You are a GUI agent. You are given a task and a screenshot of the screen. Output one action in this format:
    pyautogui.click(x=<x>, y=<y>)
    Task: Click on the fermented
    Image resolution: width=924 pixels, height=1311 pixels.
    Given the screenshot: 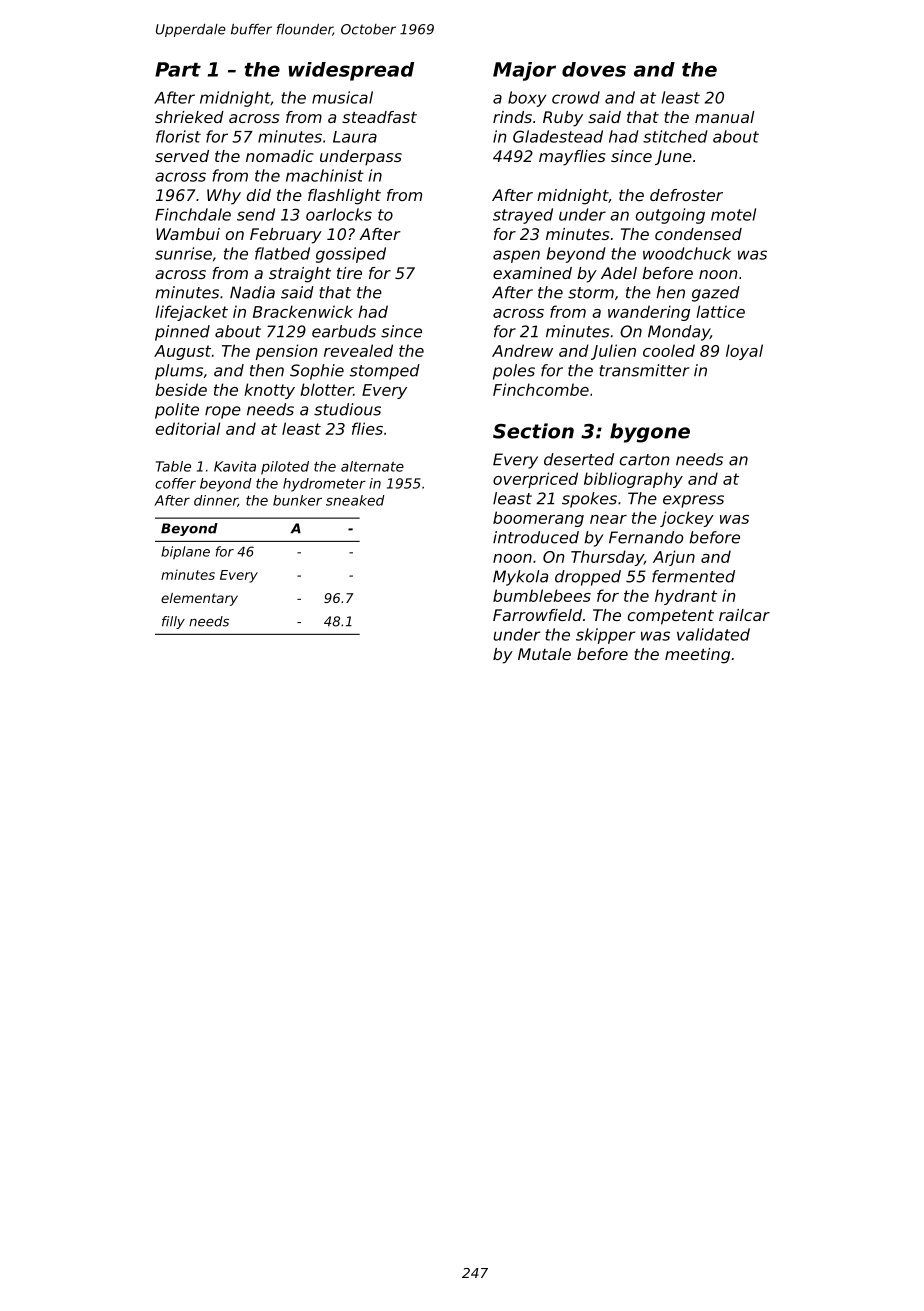 What is the action you would take?
    pyautogui.click(x=693, y=576)
